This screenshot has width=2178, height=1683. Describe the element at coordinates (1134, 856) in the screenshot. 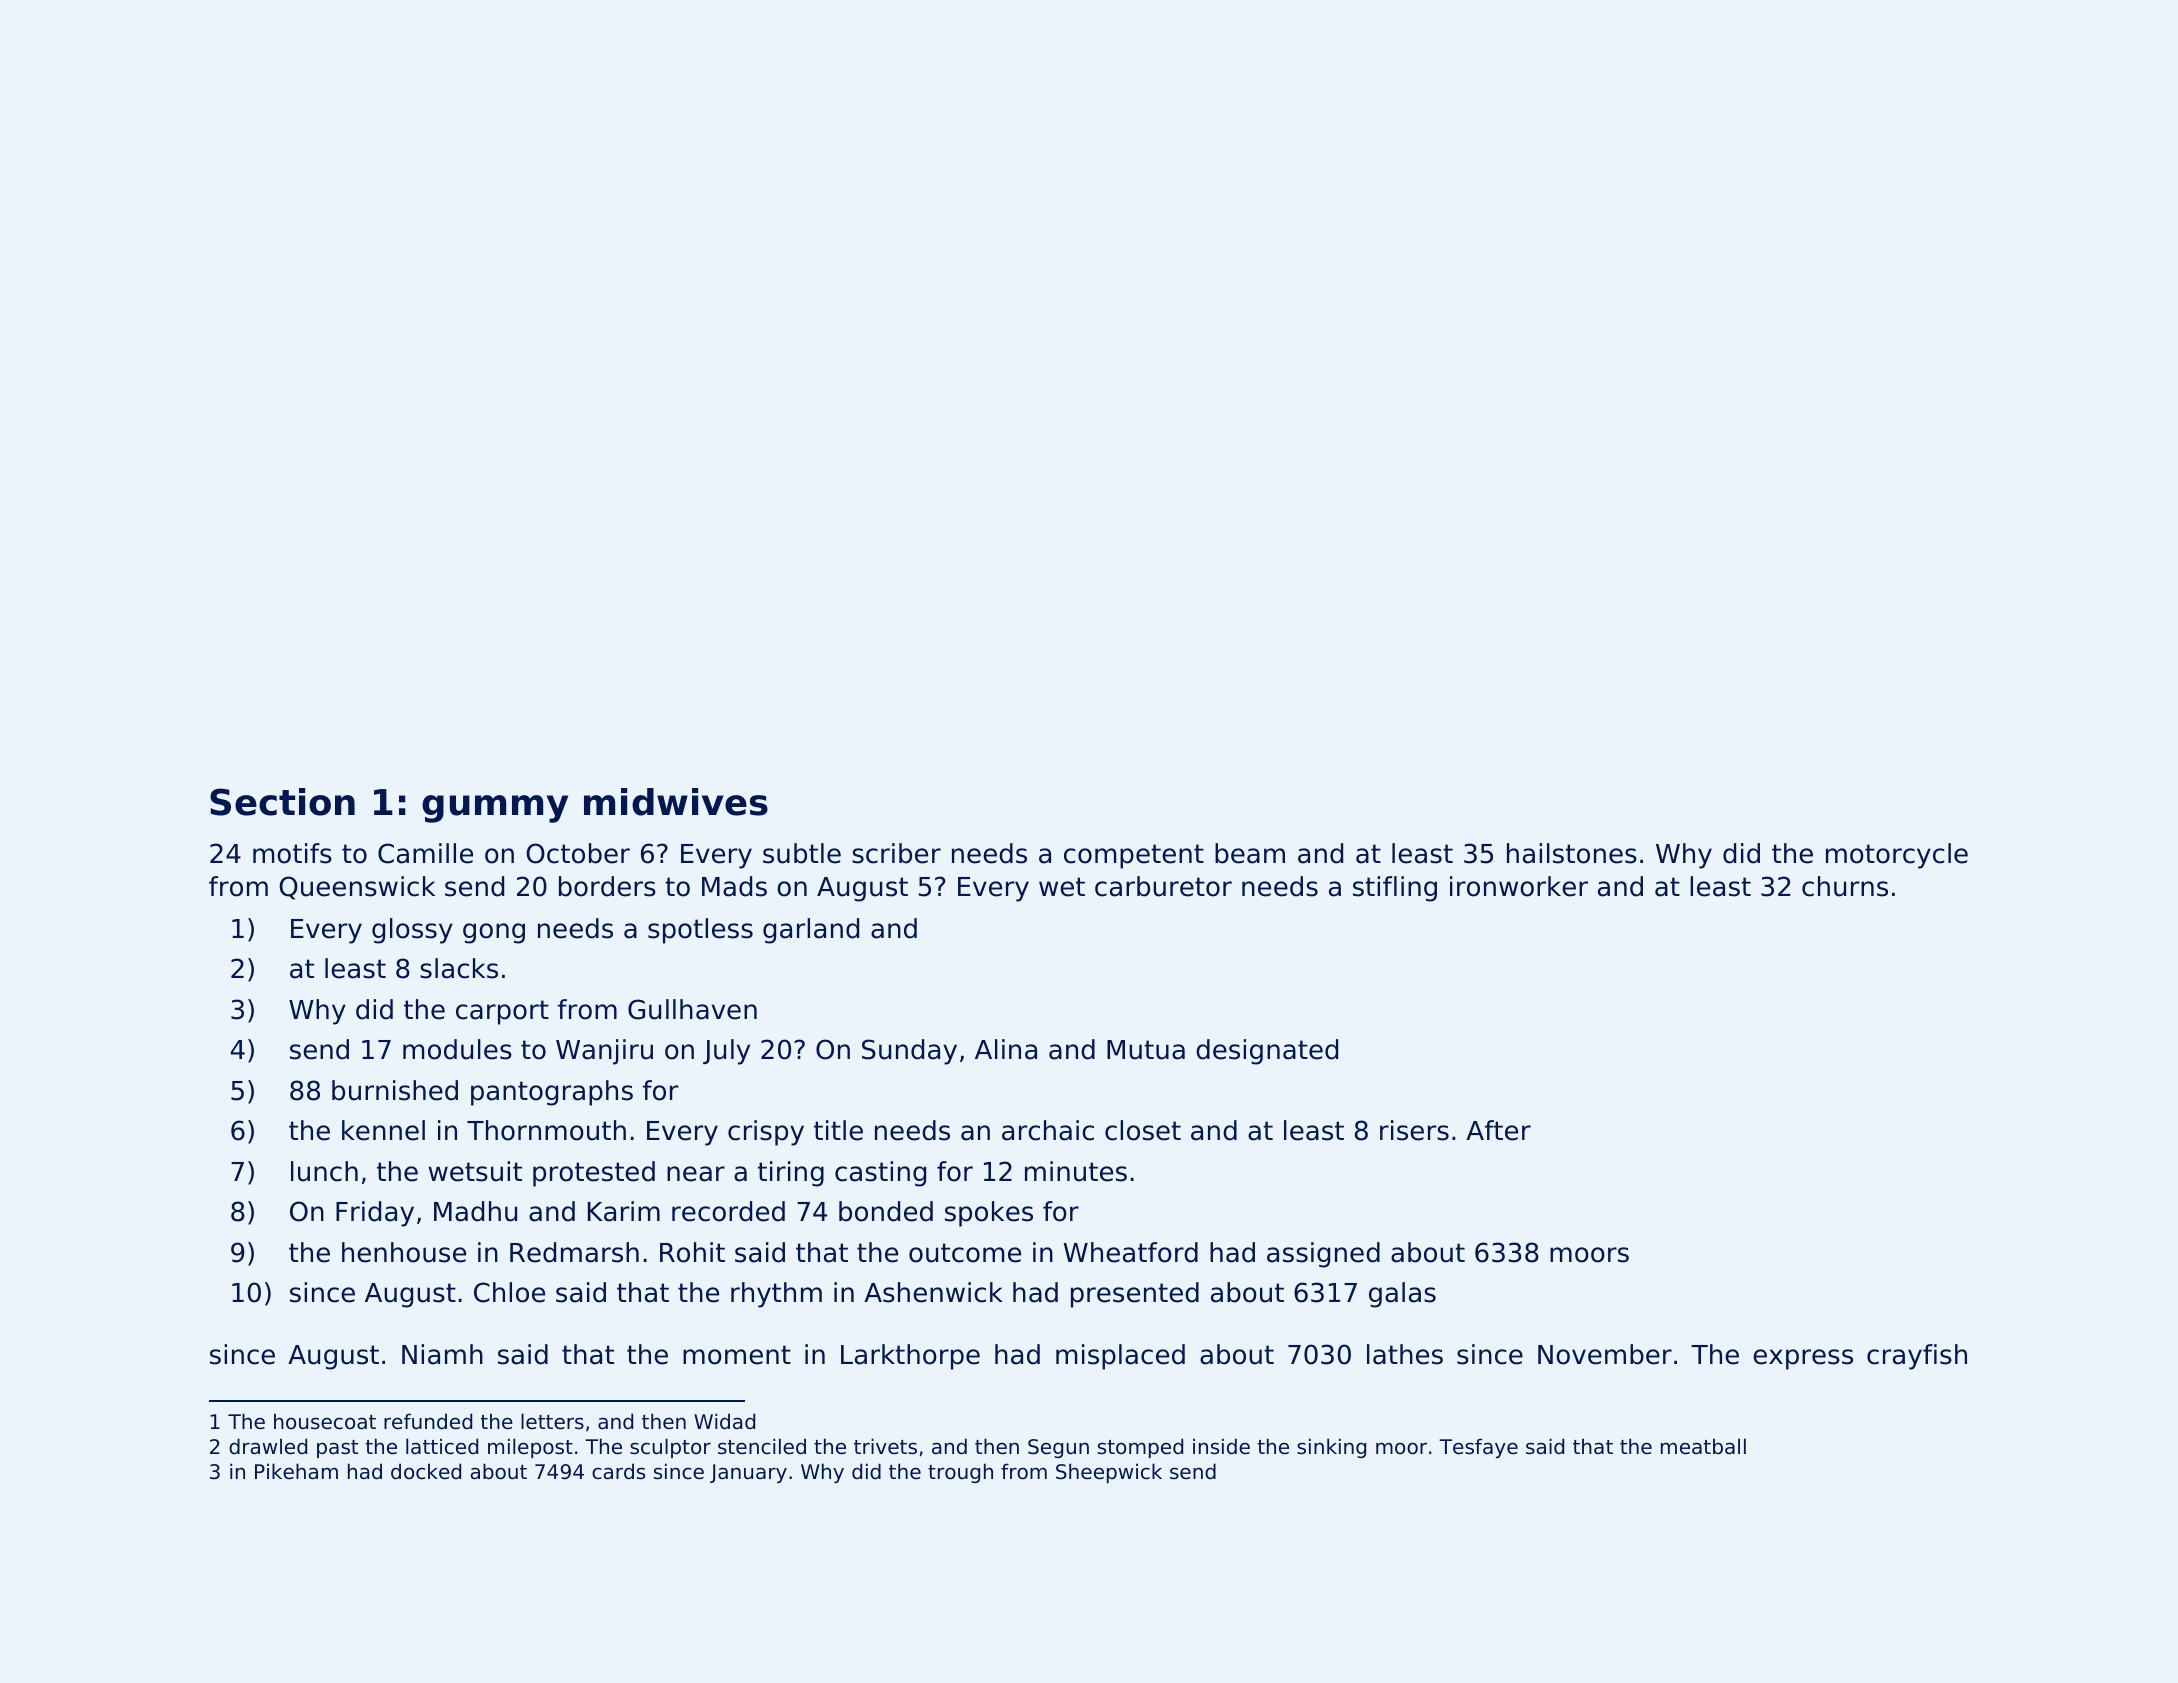

I see `competent` at that location.
